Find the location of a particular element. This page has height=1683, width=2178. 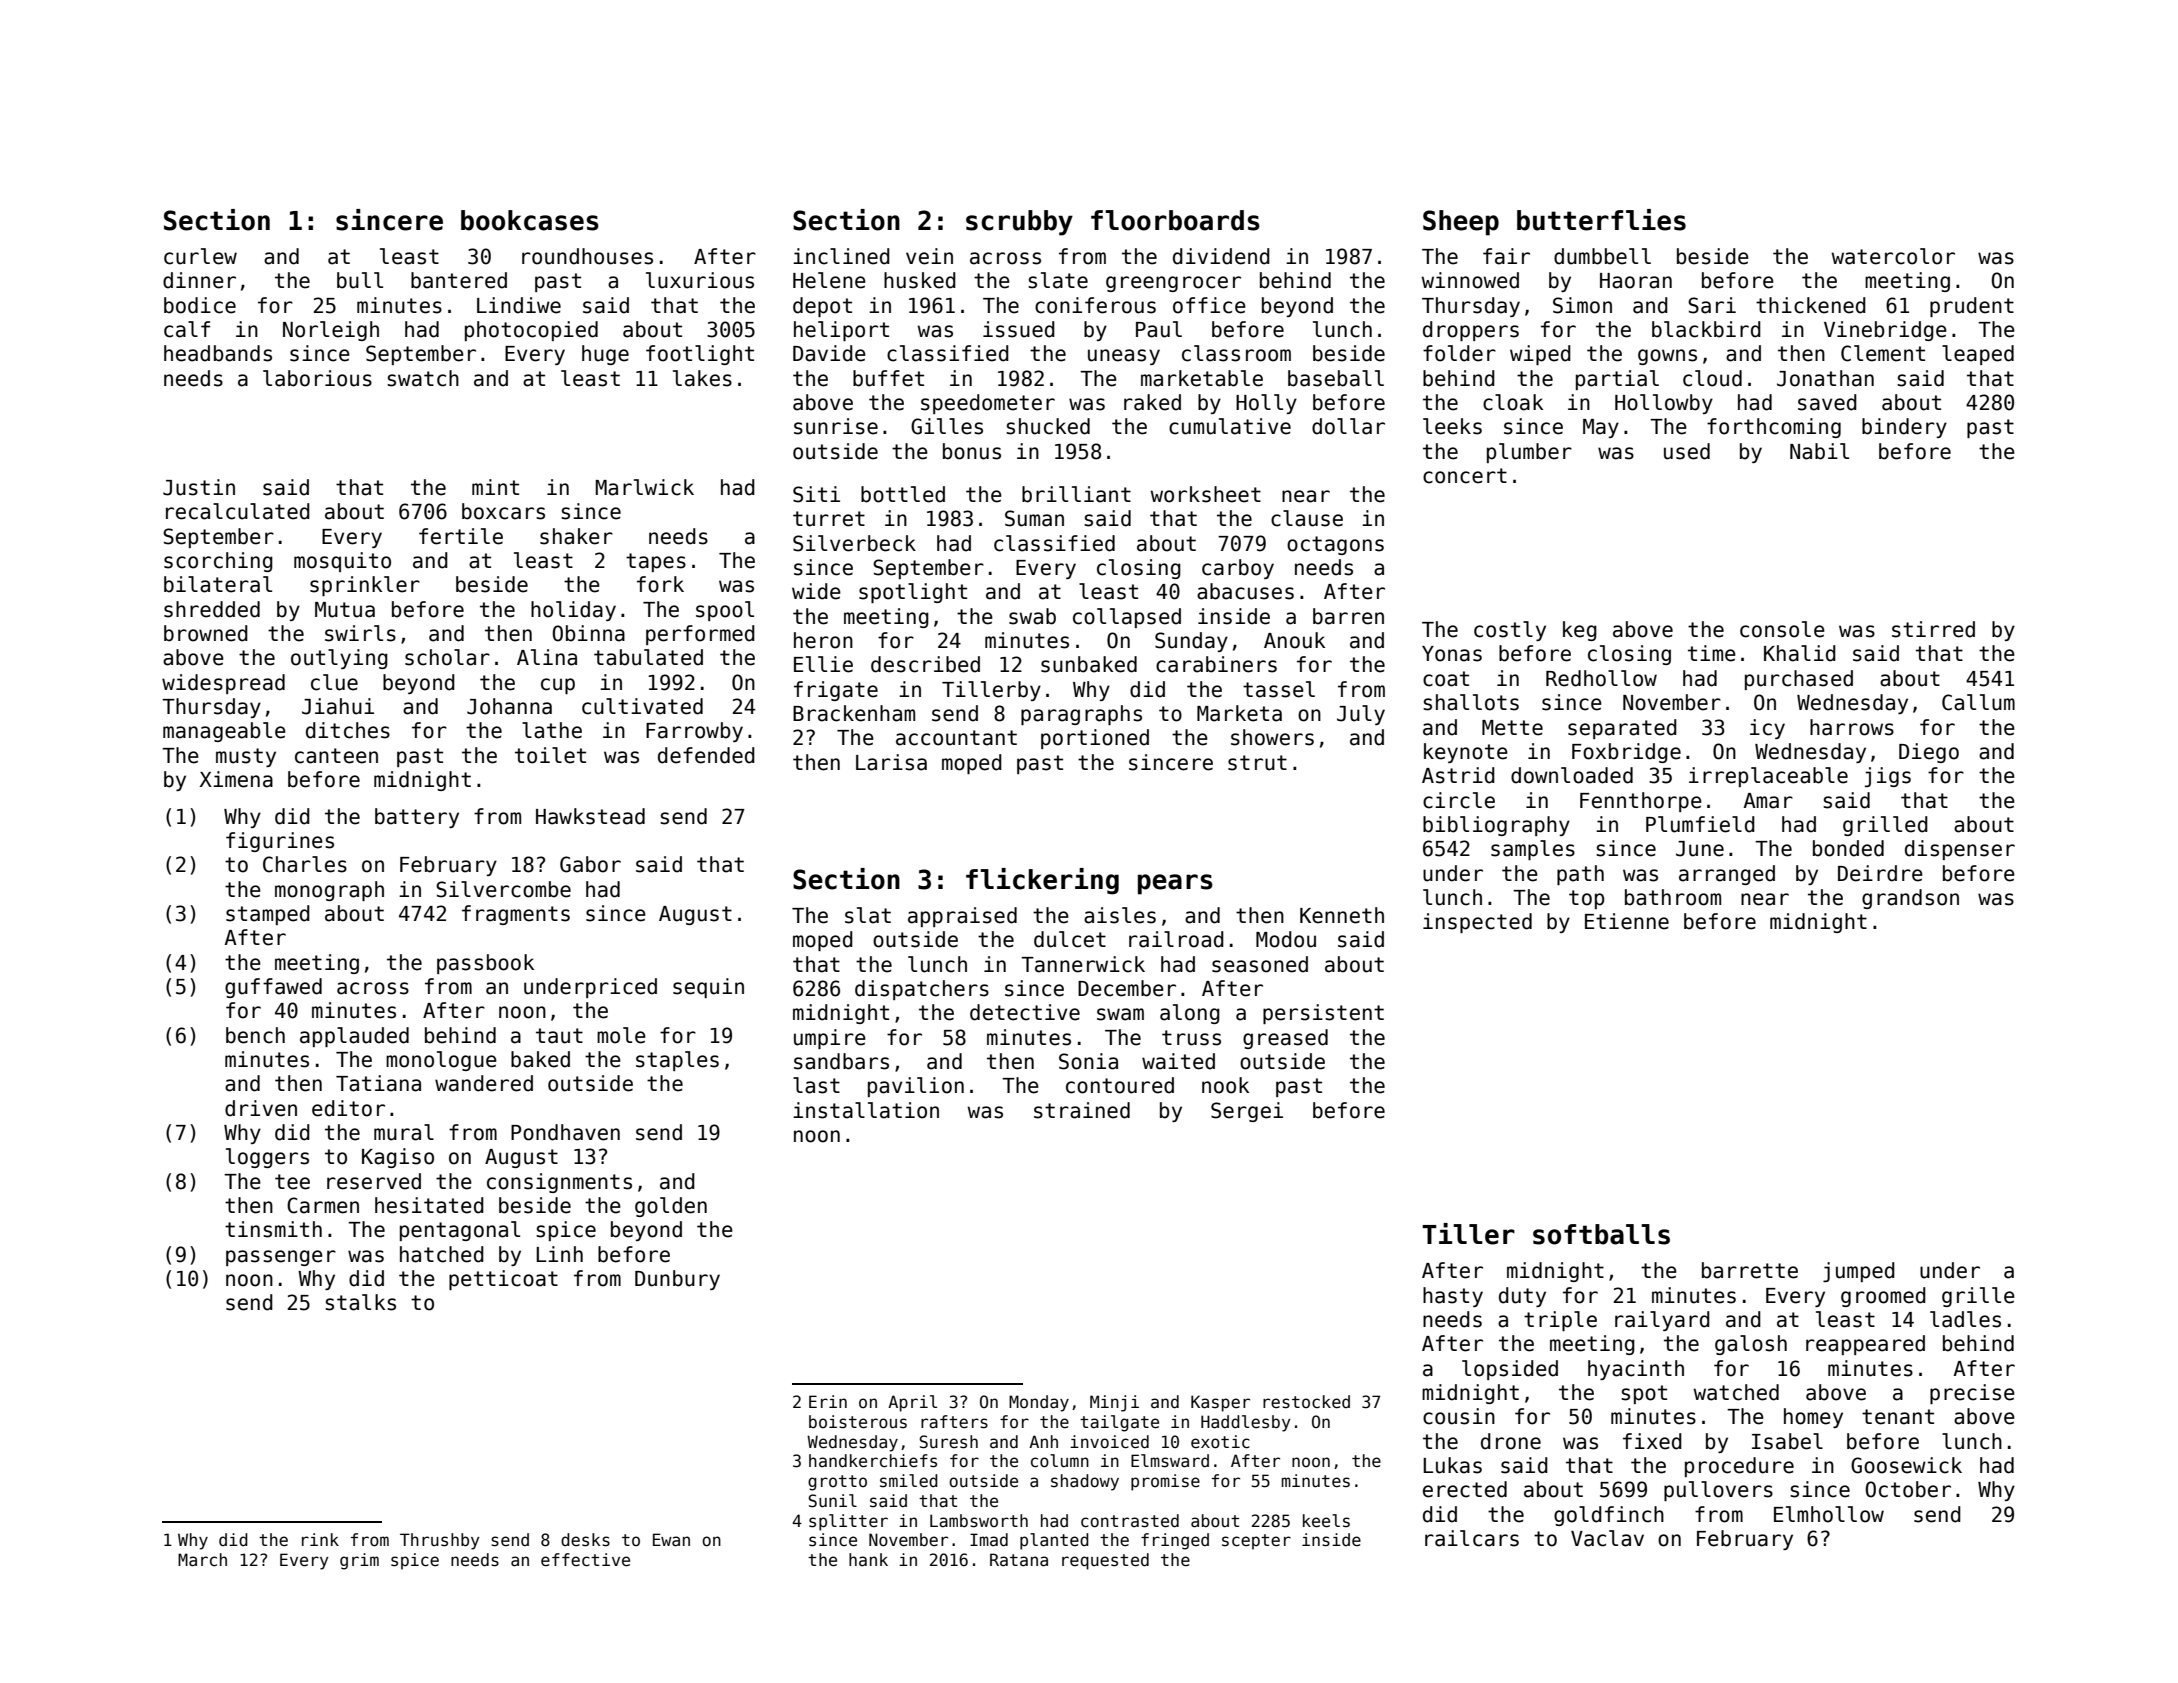

stirred is located at coordinates (1933, 629).
